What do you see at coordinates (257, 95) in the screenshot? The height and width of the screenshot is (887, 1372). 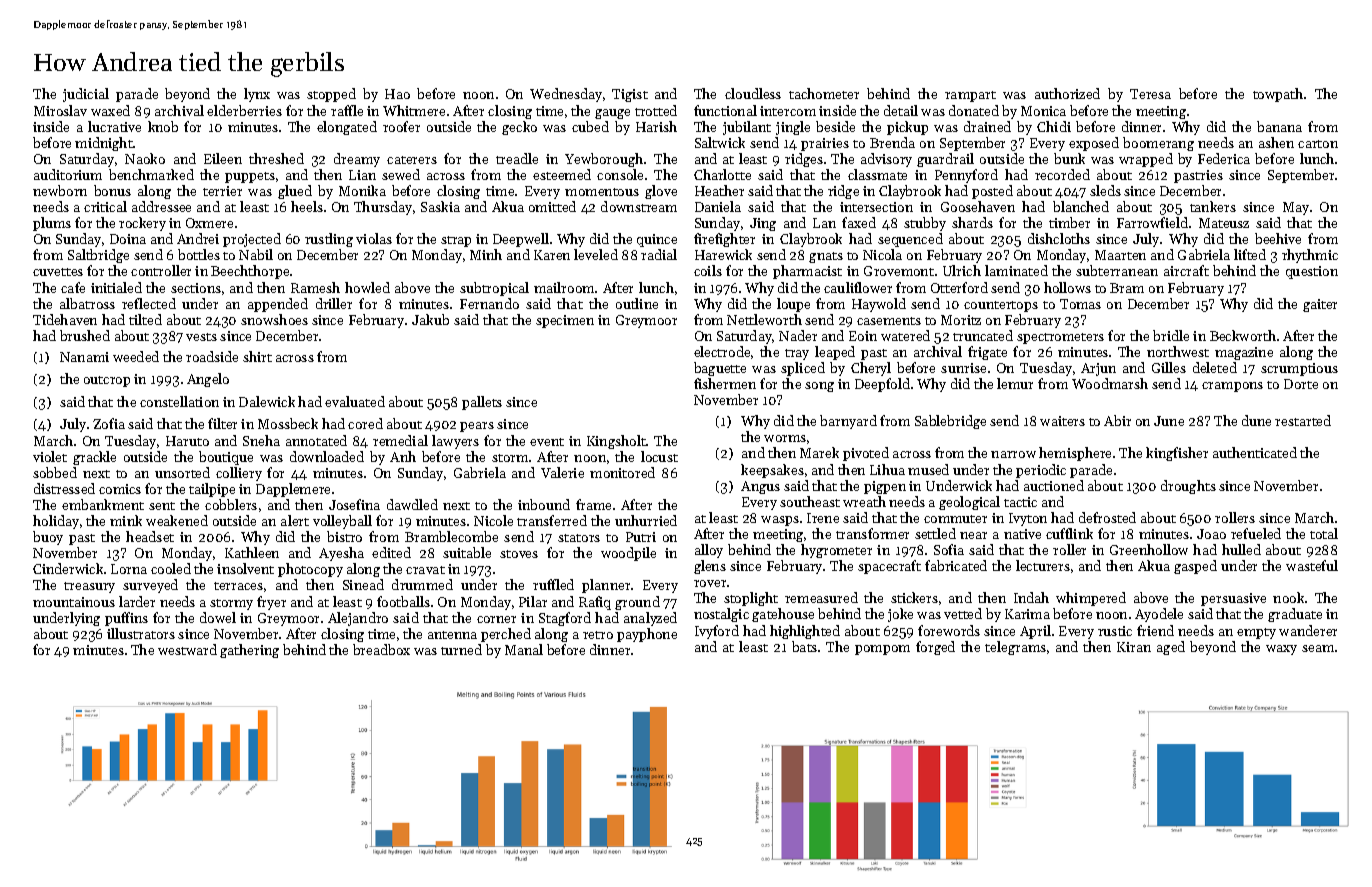 I see `lynx` at bounding box center [257, 95].
